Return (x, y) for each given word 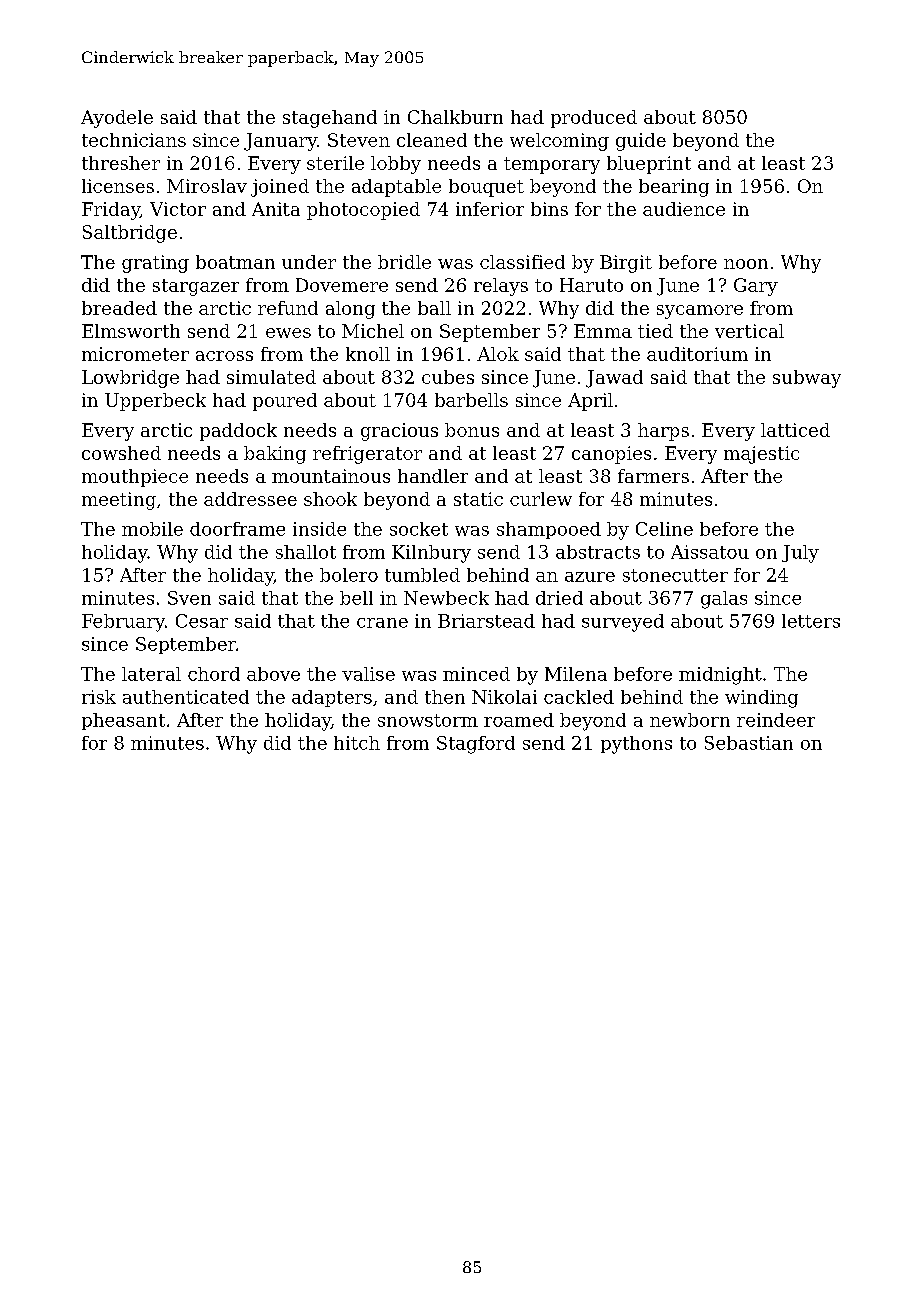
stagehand (330, 119)
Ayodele (117, 119)
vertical (749, 331)
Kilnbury (431, 554)
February (123, 623)
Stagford (476, 745)
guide (641, 142)
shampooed (549, 530)
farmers (653, 476)
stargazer (196, 287)
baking (275, 455)
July (800, 554)
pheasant (123, 721)
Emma (603, 331)
